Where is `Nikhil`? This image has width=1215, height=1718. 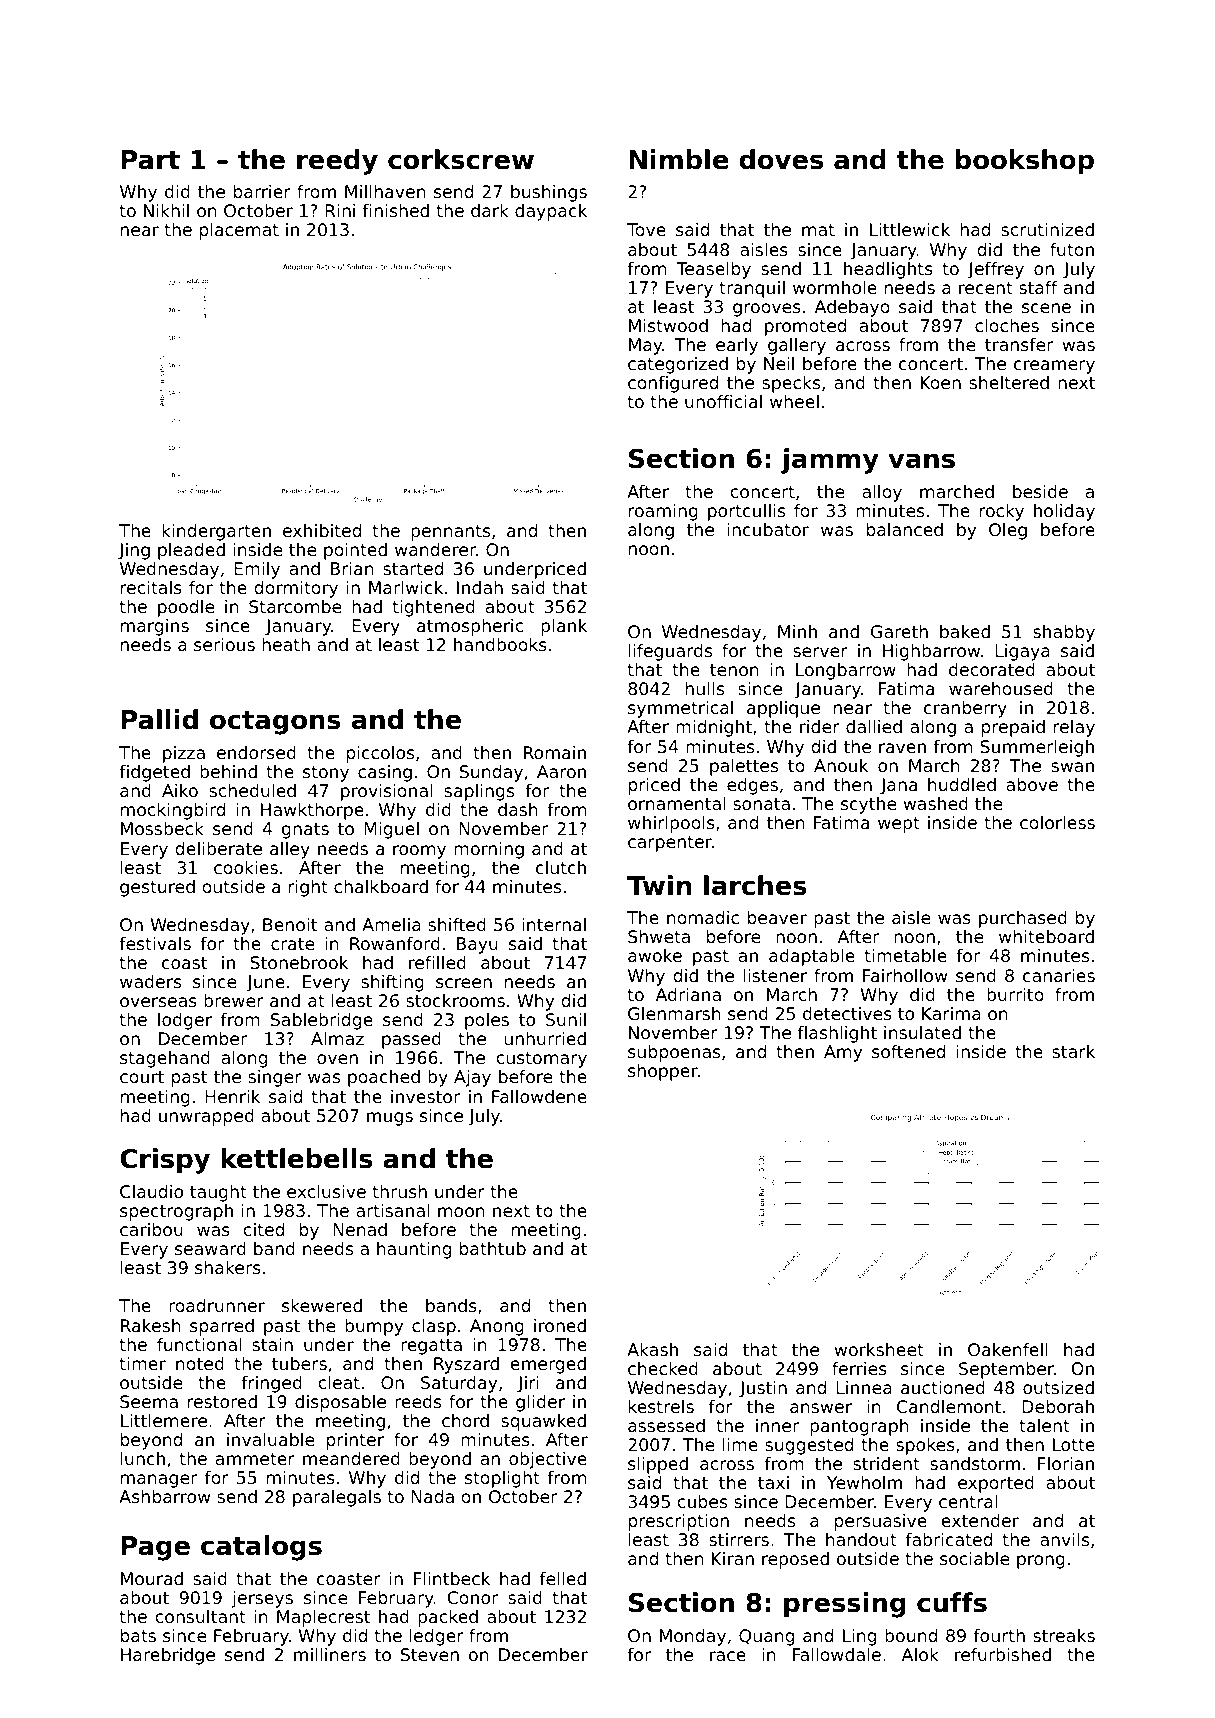
Nikhil is located at coordinates (166, 210).
